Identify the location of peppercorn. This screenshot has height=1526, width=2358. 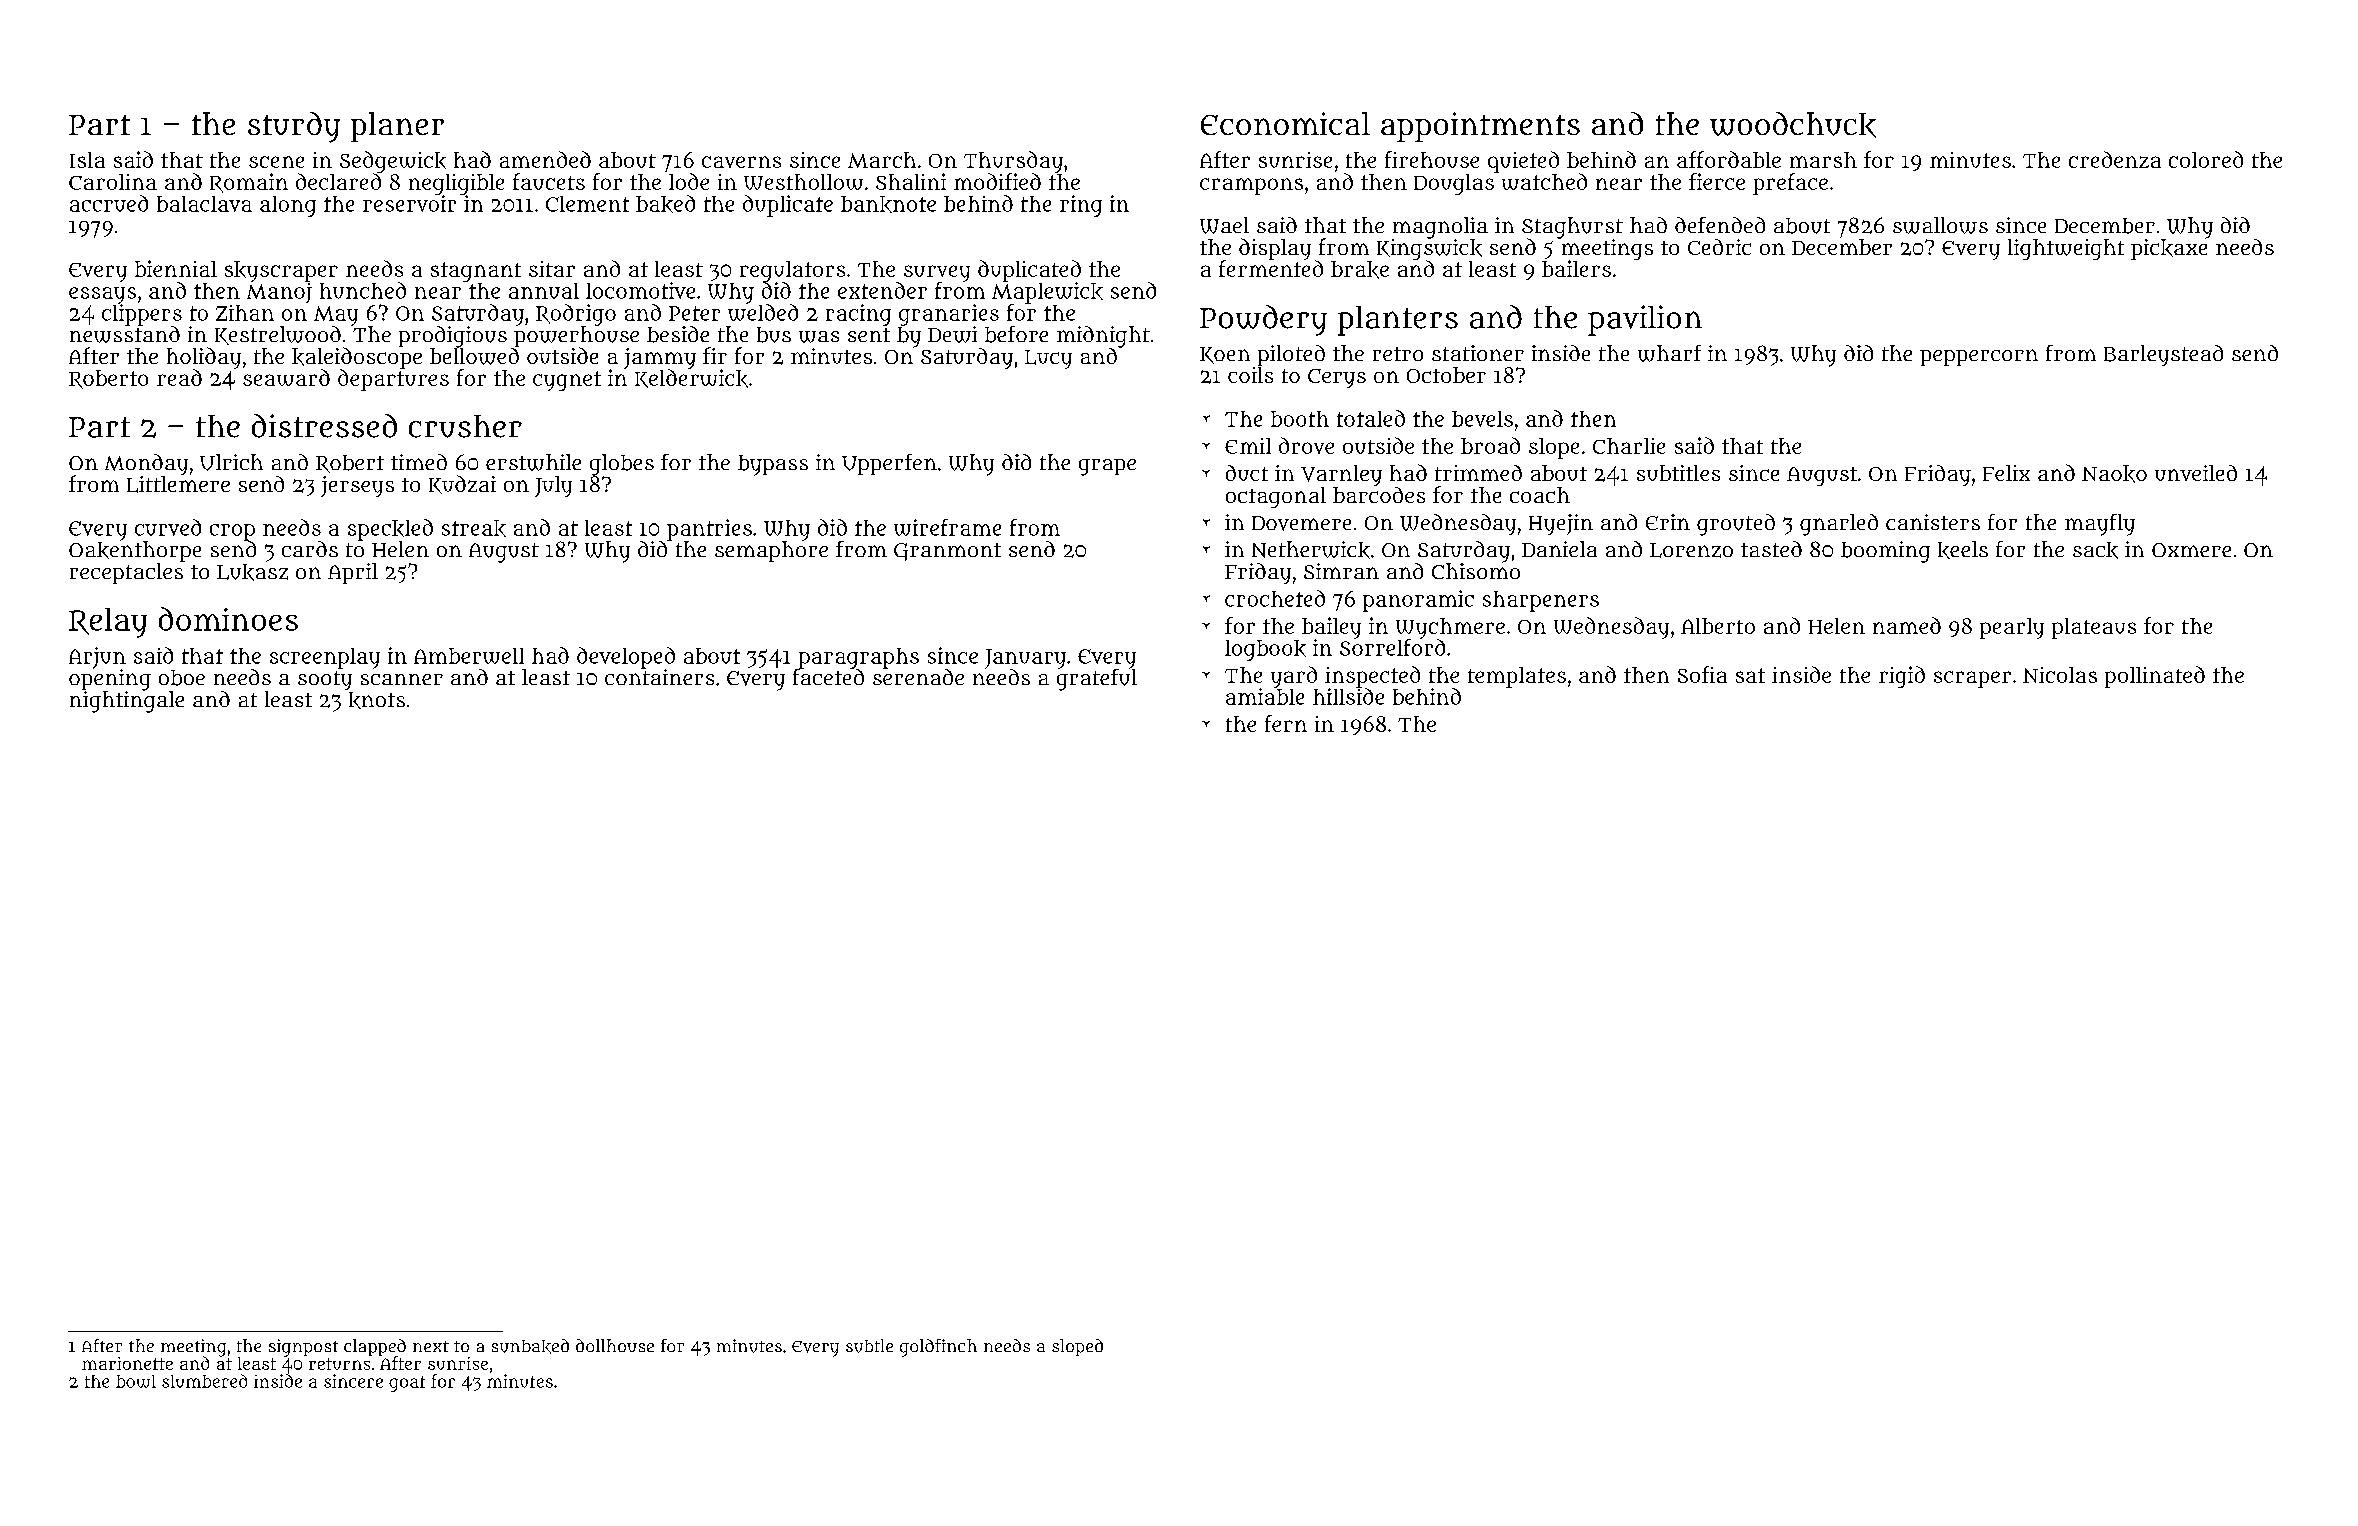
(1979, 357).
